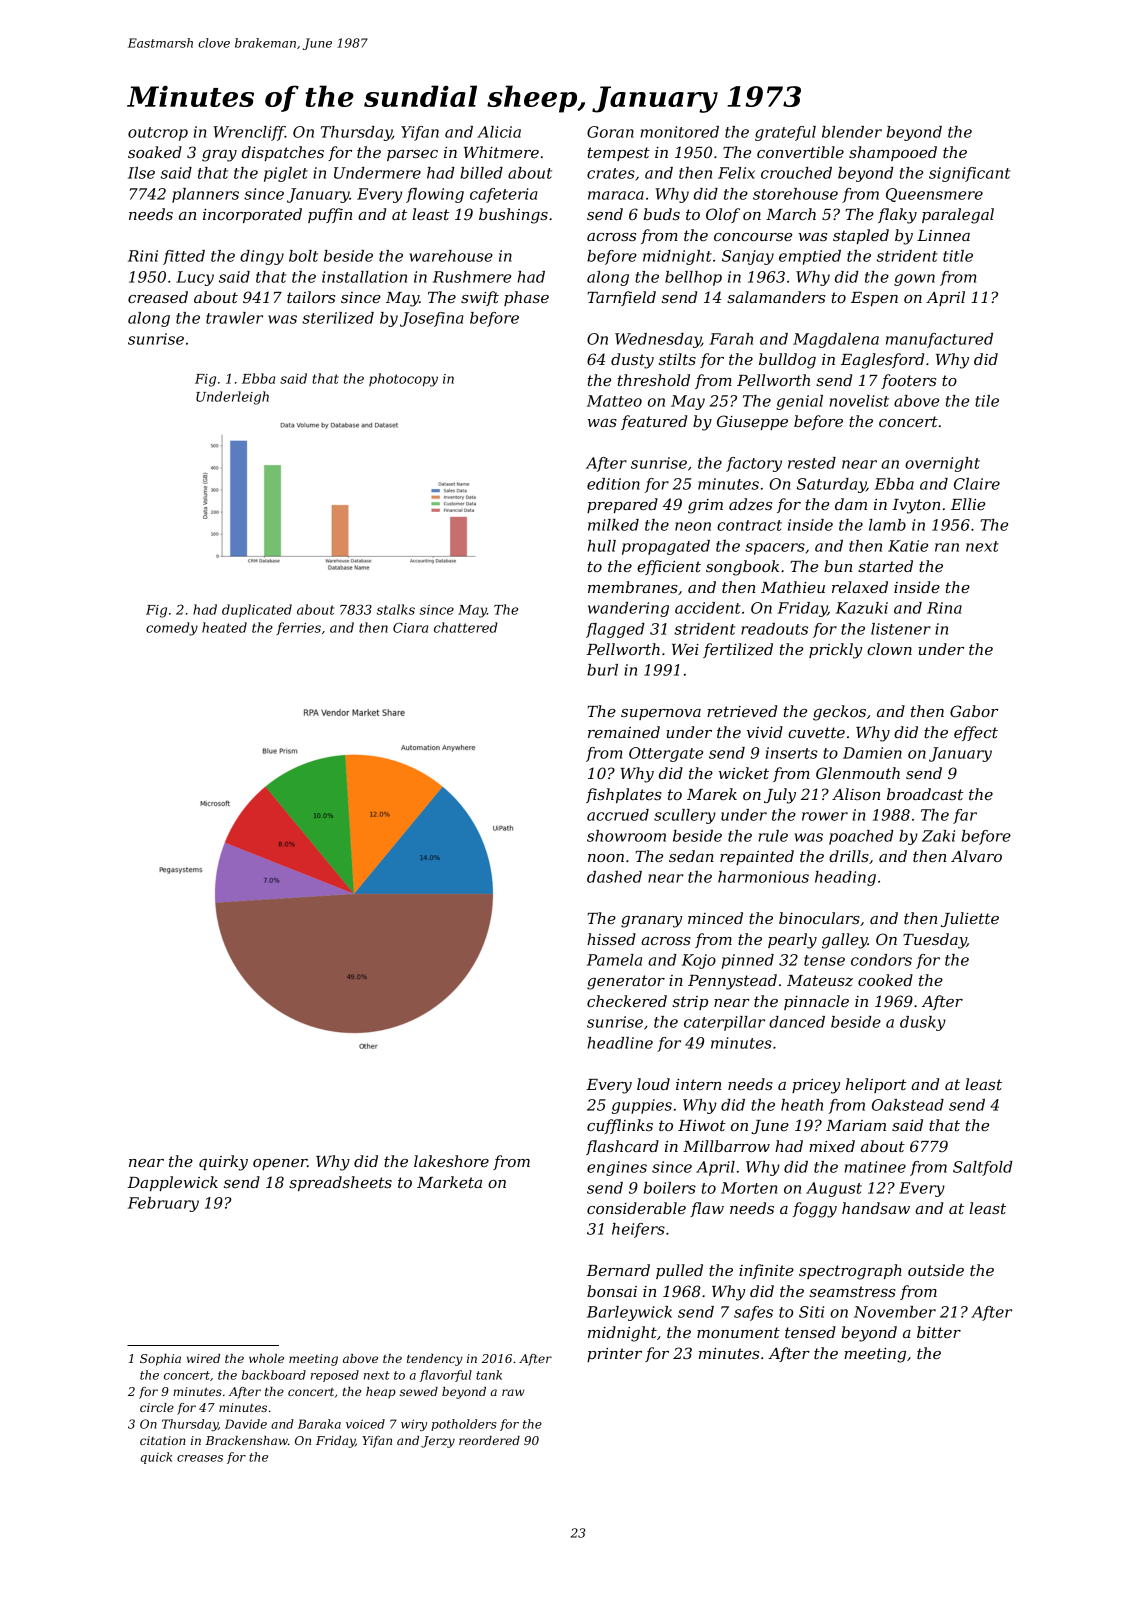 The height and width of the image is (1614, 1141). I want to click on heated, so click(224, 627).
